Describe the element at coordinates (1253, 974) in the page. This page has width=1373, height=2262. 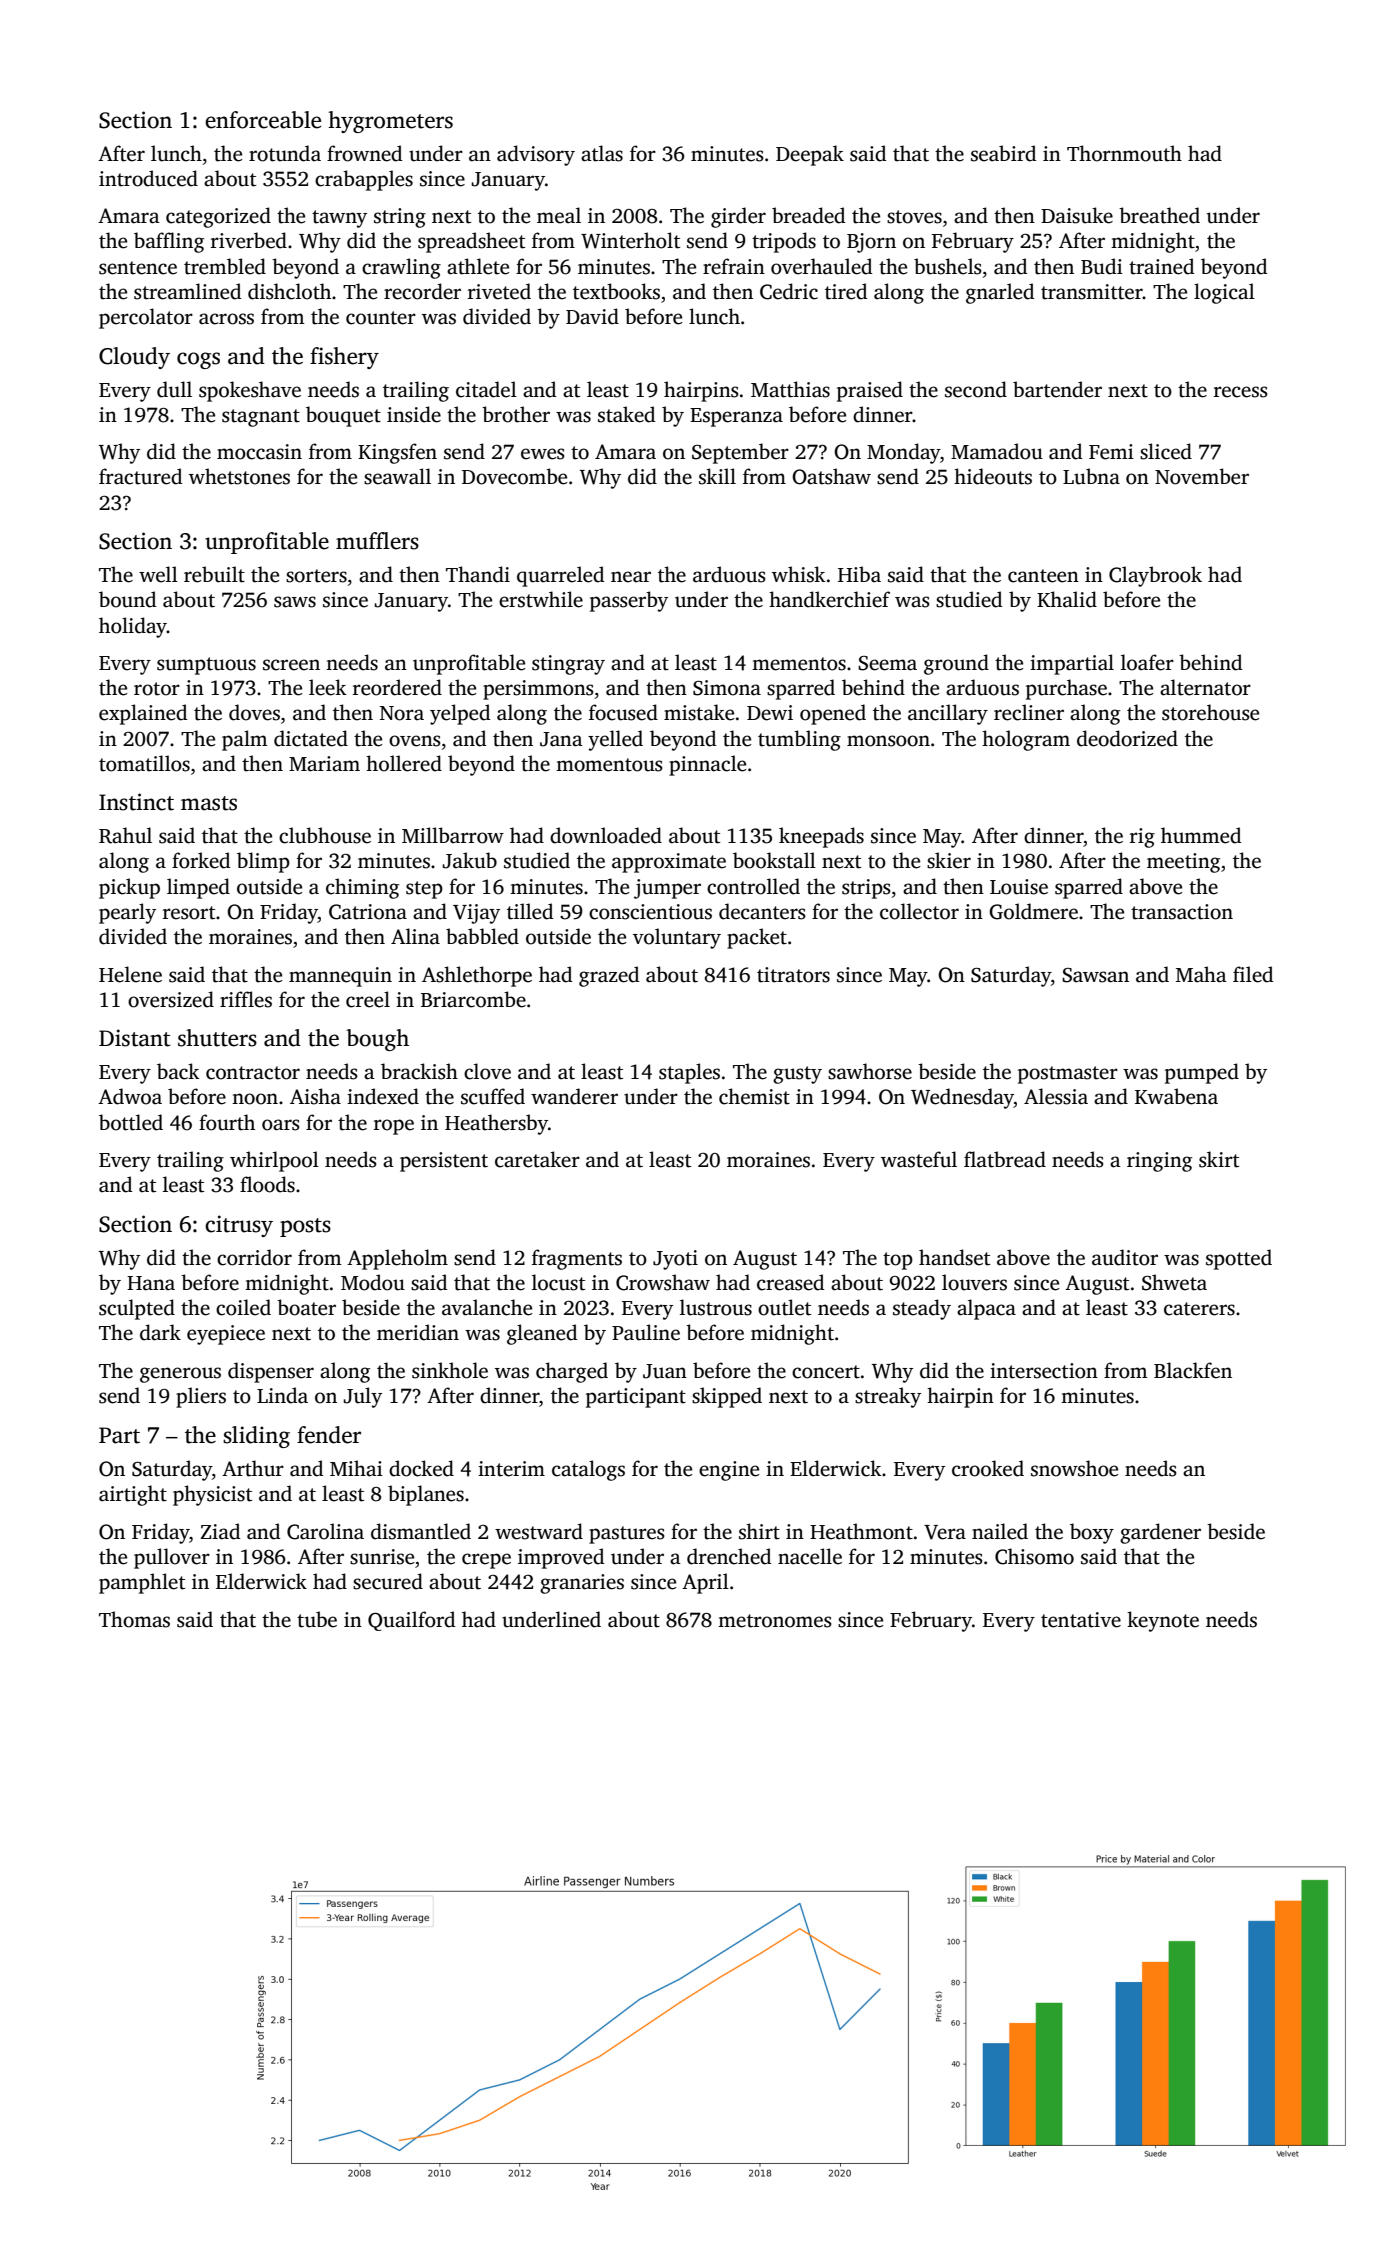
I see `filed` at that location.
